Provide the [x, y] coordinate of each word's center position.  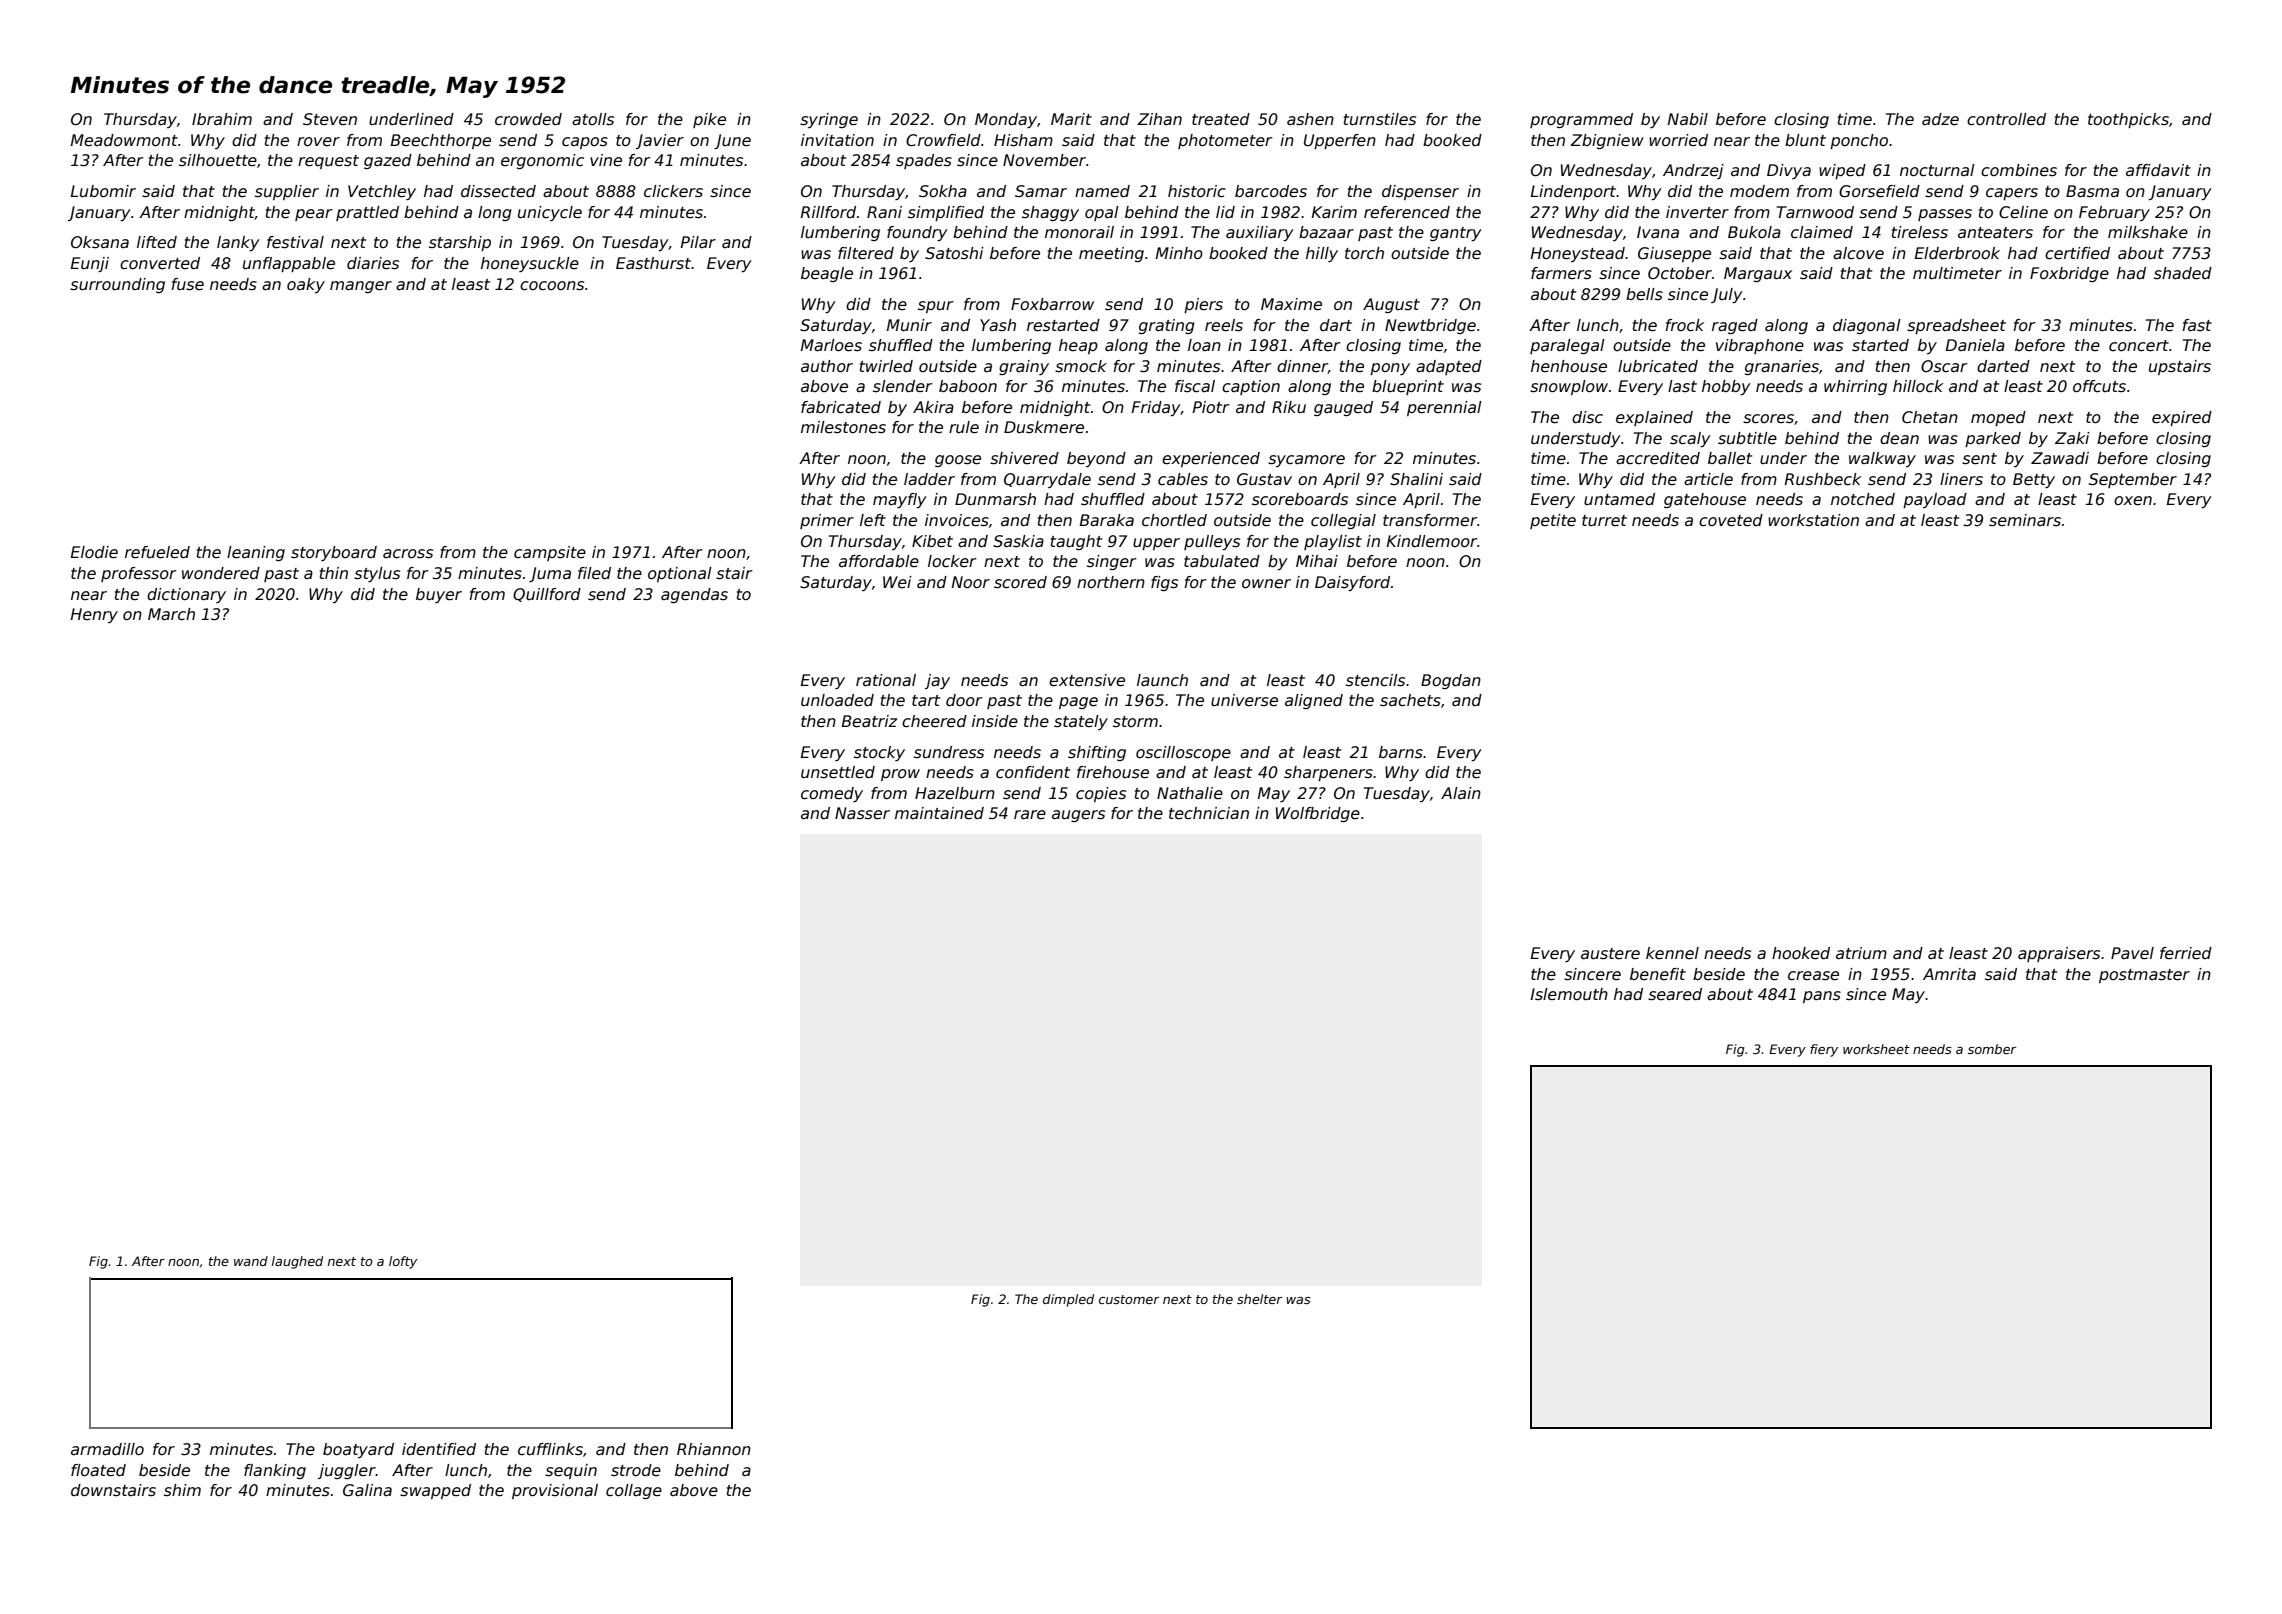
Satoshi [954, 253]
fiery [1824, 1050]
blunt [1805, 140]
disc [1587, 417]
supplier [287, 192]
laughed [297, 1262]
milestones [843, 427]
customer [1129, 1299]
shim [182, 1490]
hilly [1322, 254]
